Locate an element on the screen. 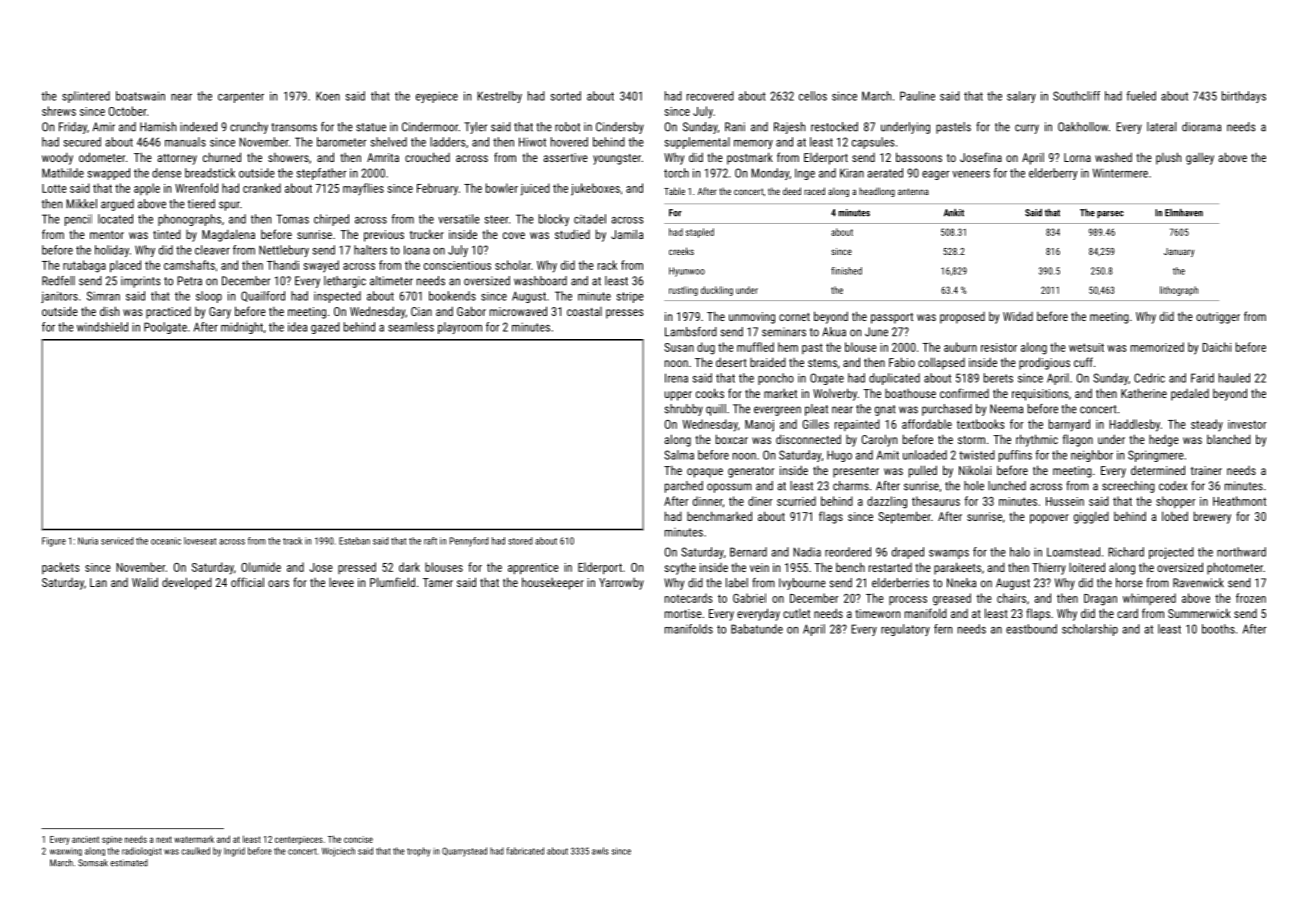  cellos is located at coordinates (813, 96).
